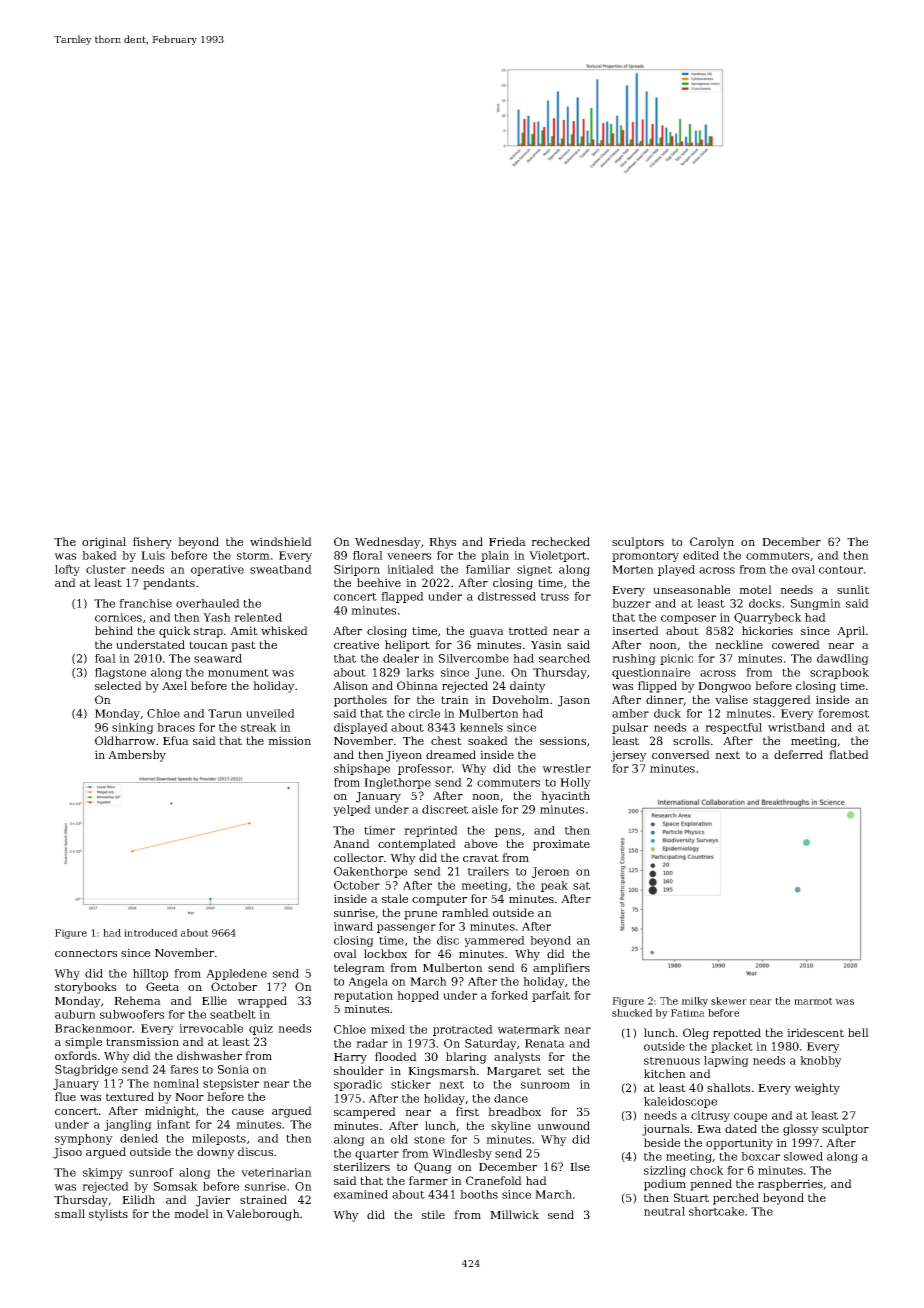 Image resolution: width=924 pixels, height=1308 pixels. What do you see at coordinates (173, 1124) in the page?
I see `infant` at bounding box center [173, 1124].
